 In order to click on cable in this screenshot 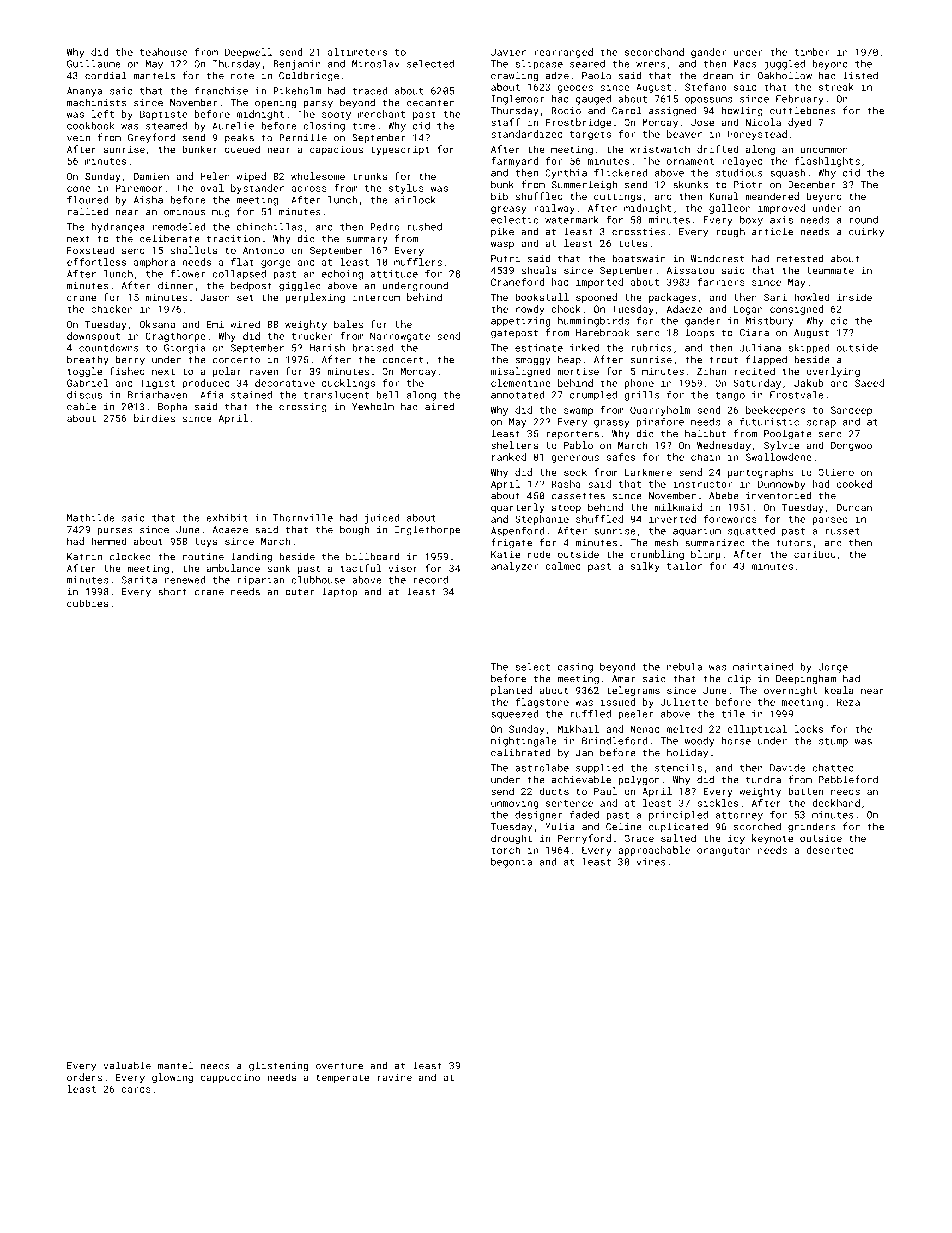, I will do `click(81, 406)`.
